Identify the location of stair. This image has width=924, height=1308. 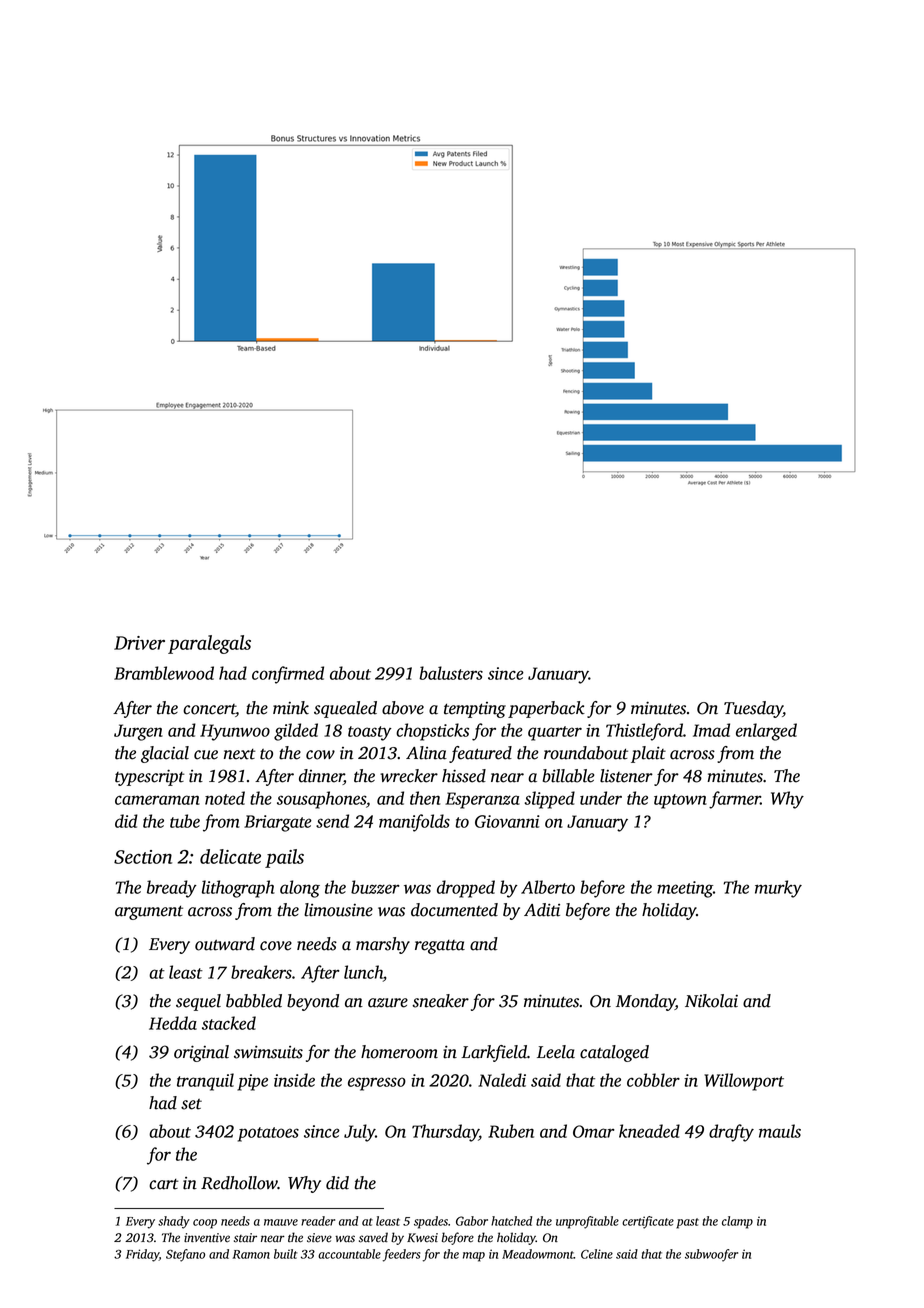
(245, 1238).
